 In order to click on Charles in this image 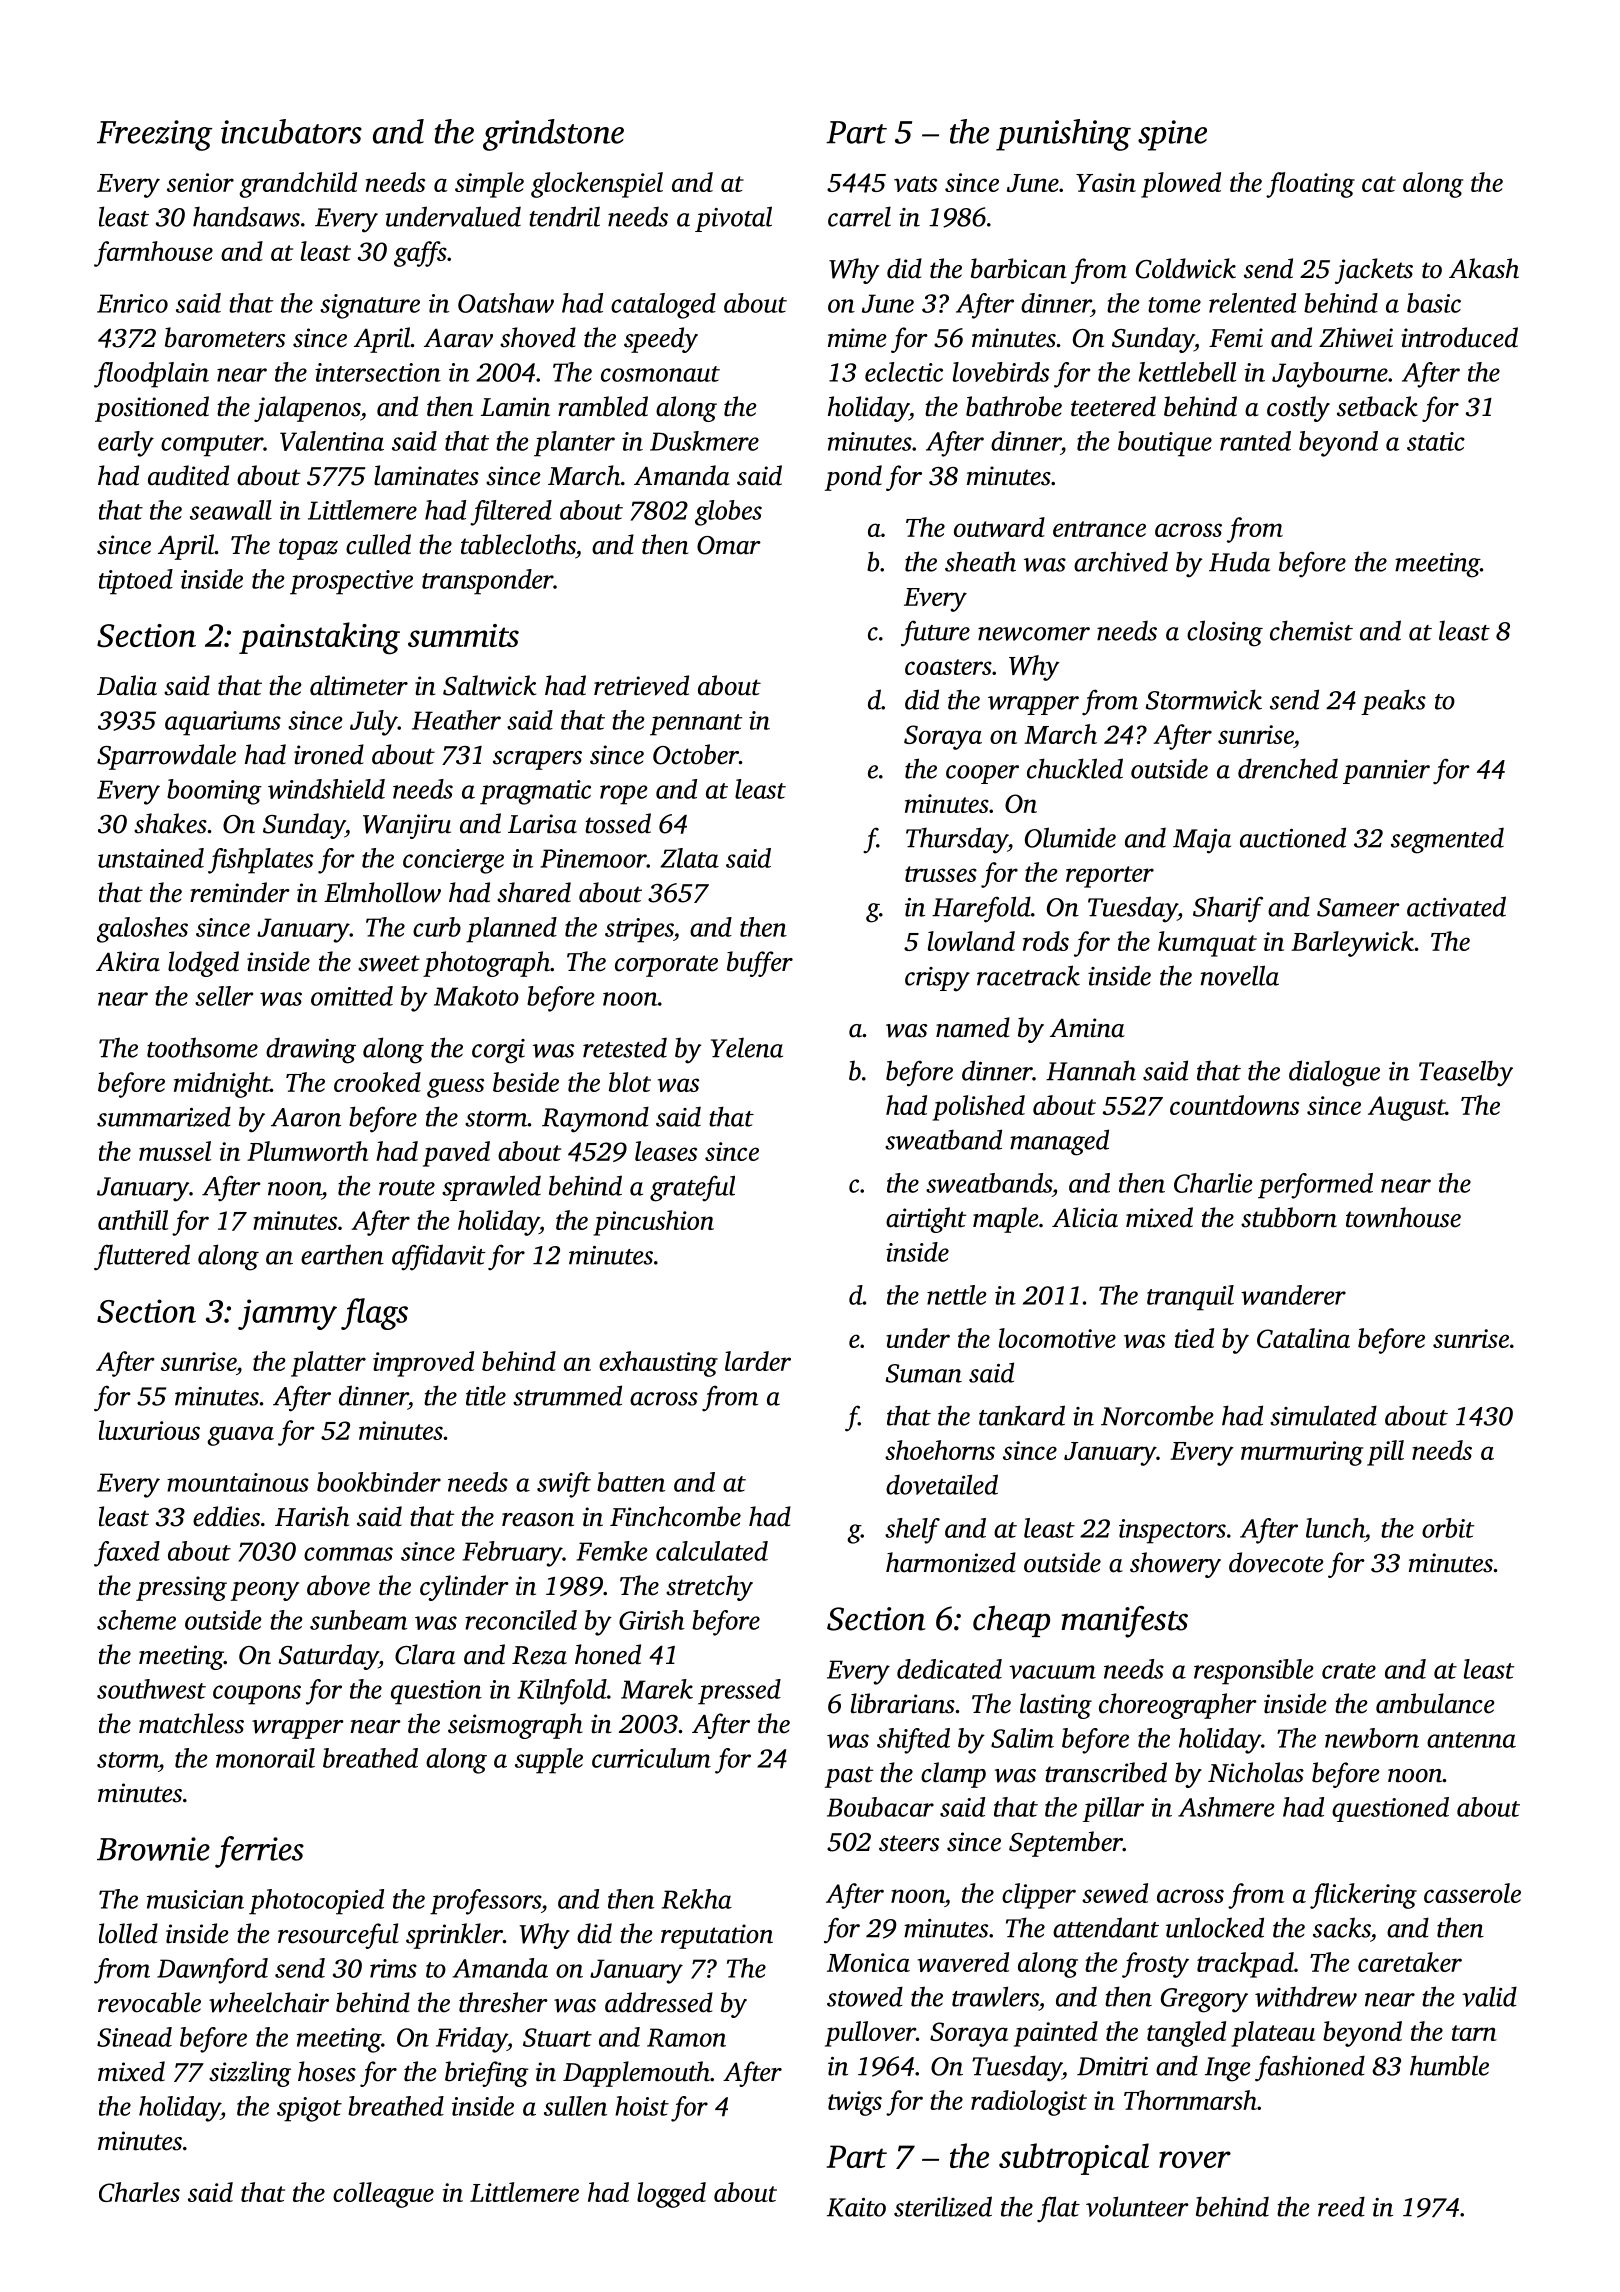, I will do `click(139, 2192)`.
